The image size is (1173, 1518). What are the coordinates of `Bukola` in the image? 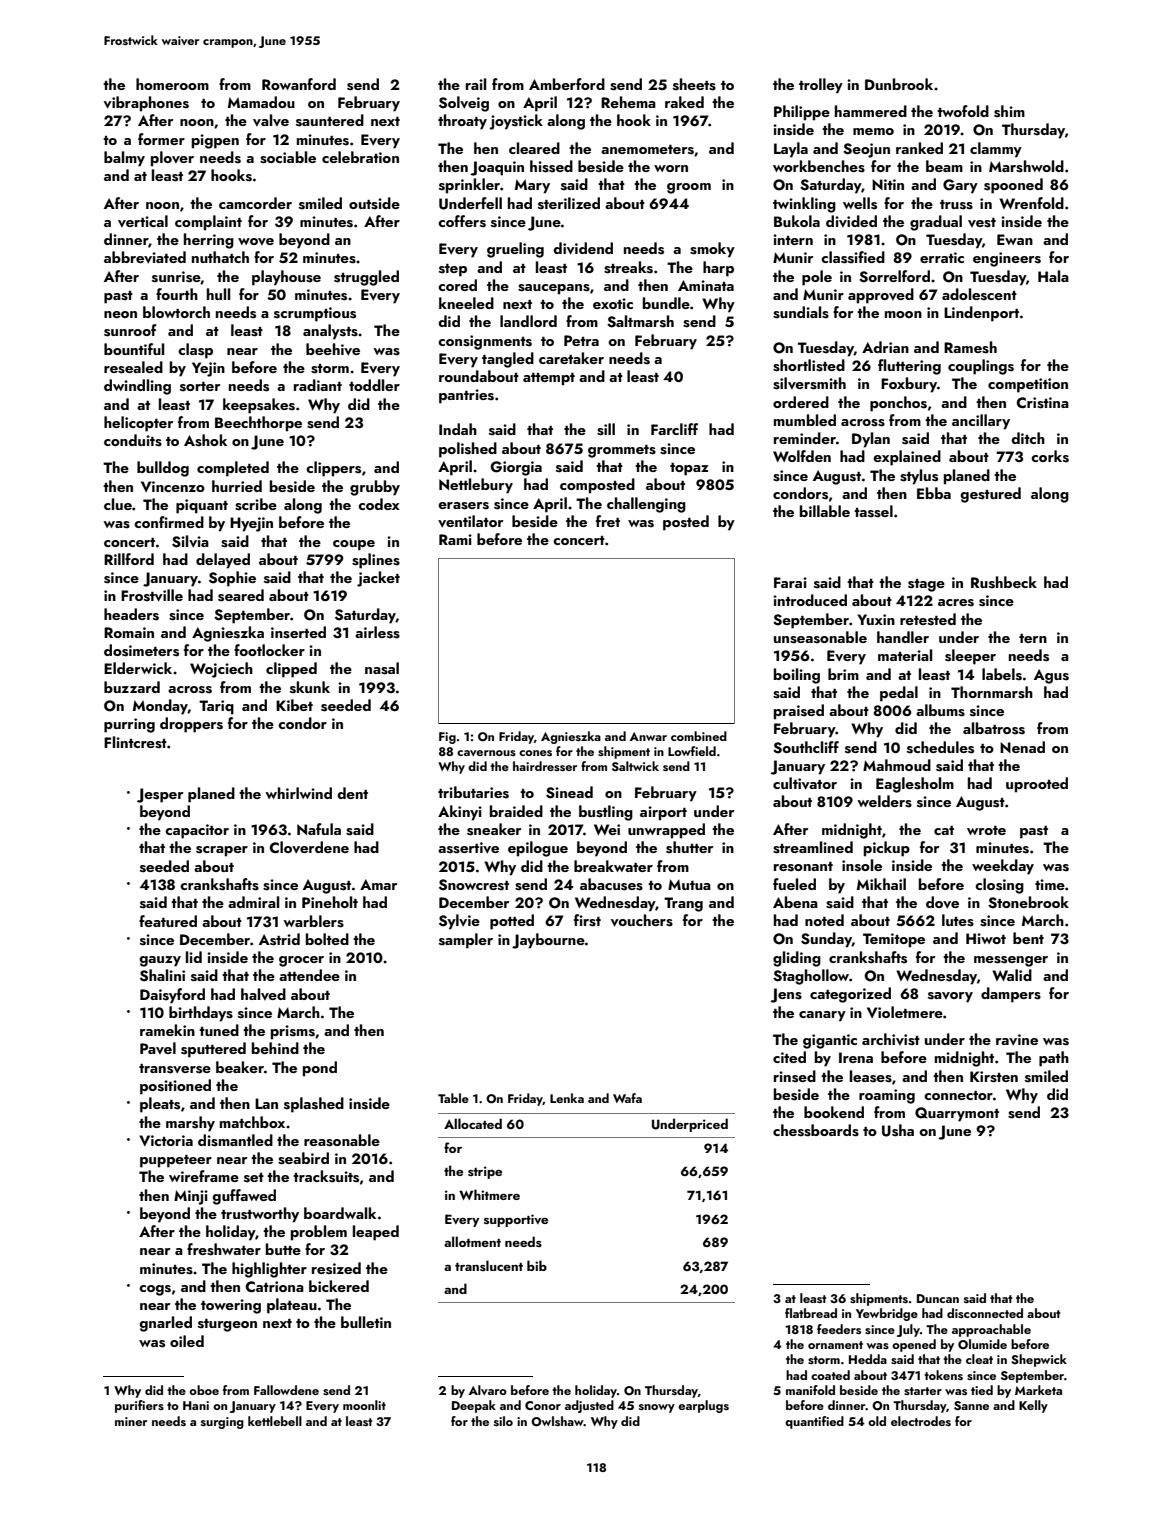 It's located at (797, 221).
